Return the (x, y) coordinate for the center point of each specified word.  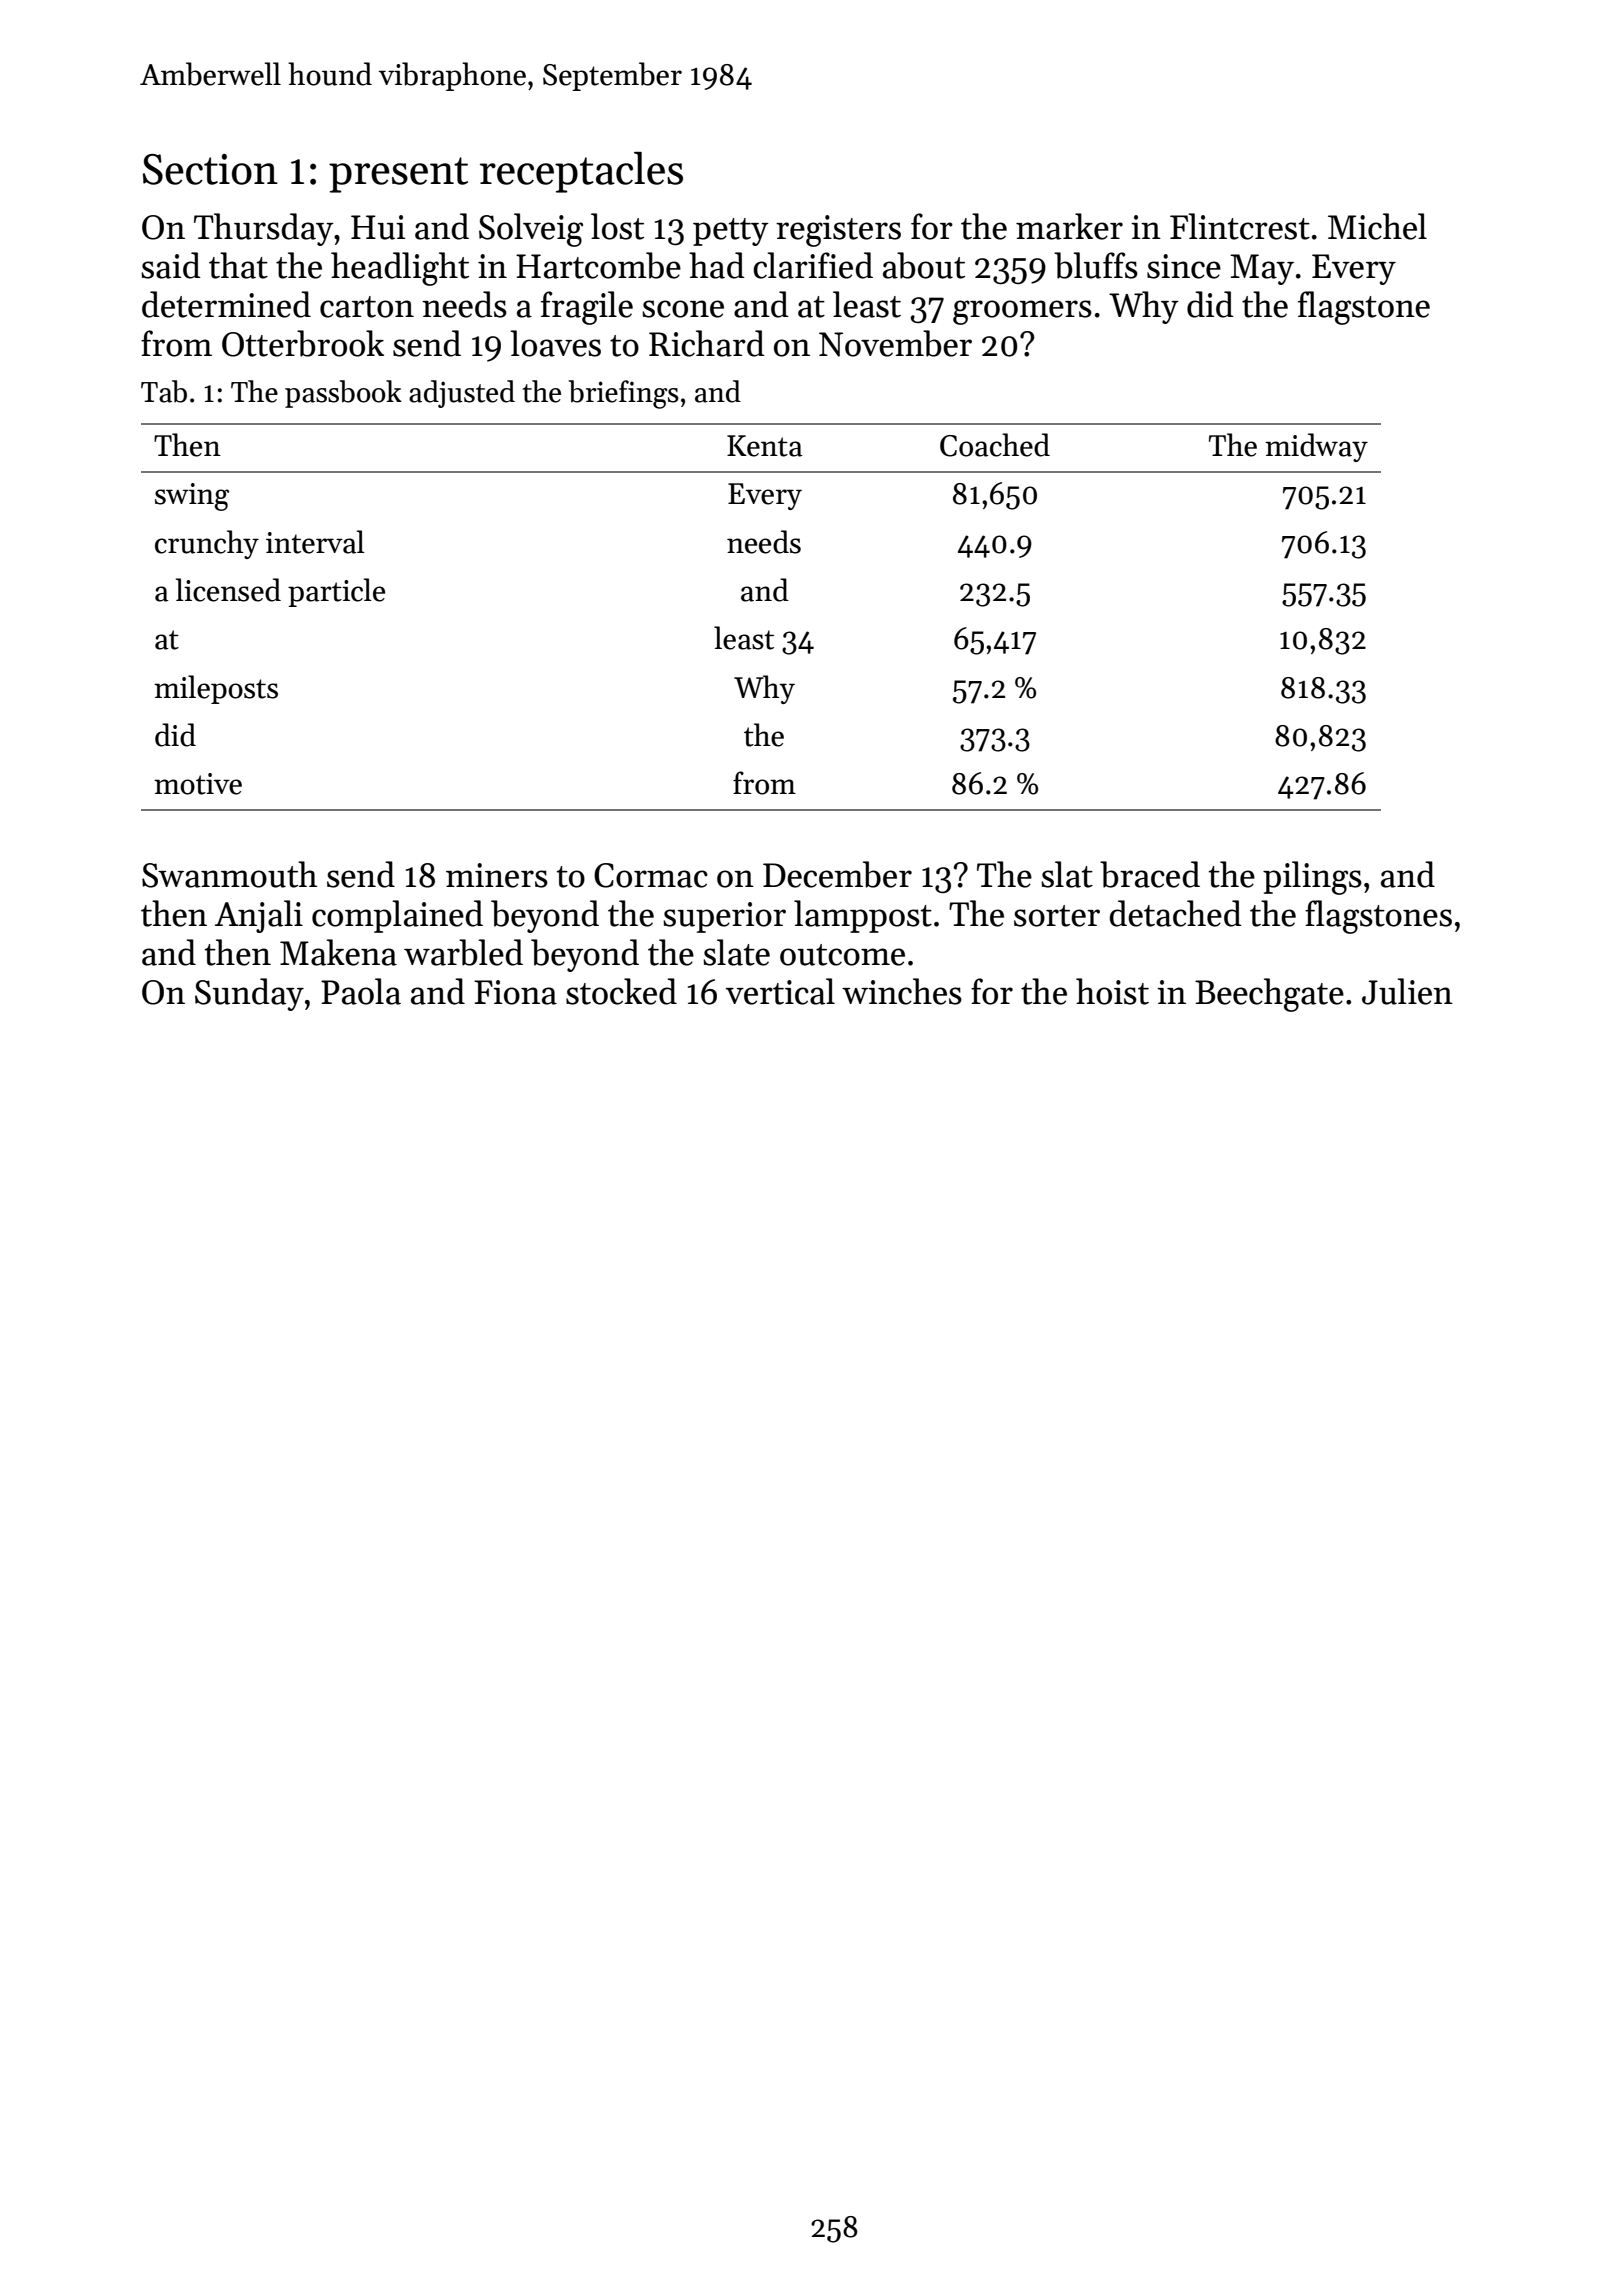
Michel (1377, 226)
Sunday (249, 994)
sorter (1057, 916)
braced (1150, 874)
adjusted (462, 394)
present (398, 175)
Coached (995, 445)
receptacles (581, 172)
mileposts (216, 689)
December (837, 874)
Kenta (765, 446)
